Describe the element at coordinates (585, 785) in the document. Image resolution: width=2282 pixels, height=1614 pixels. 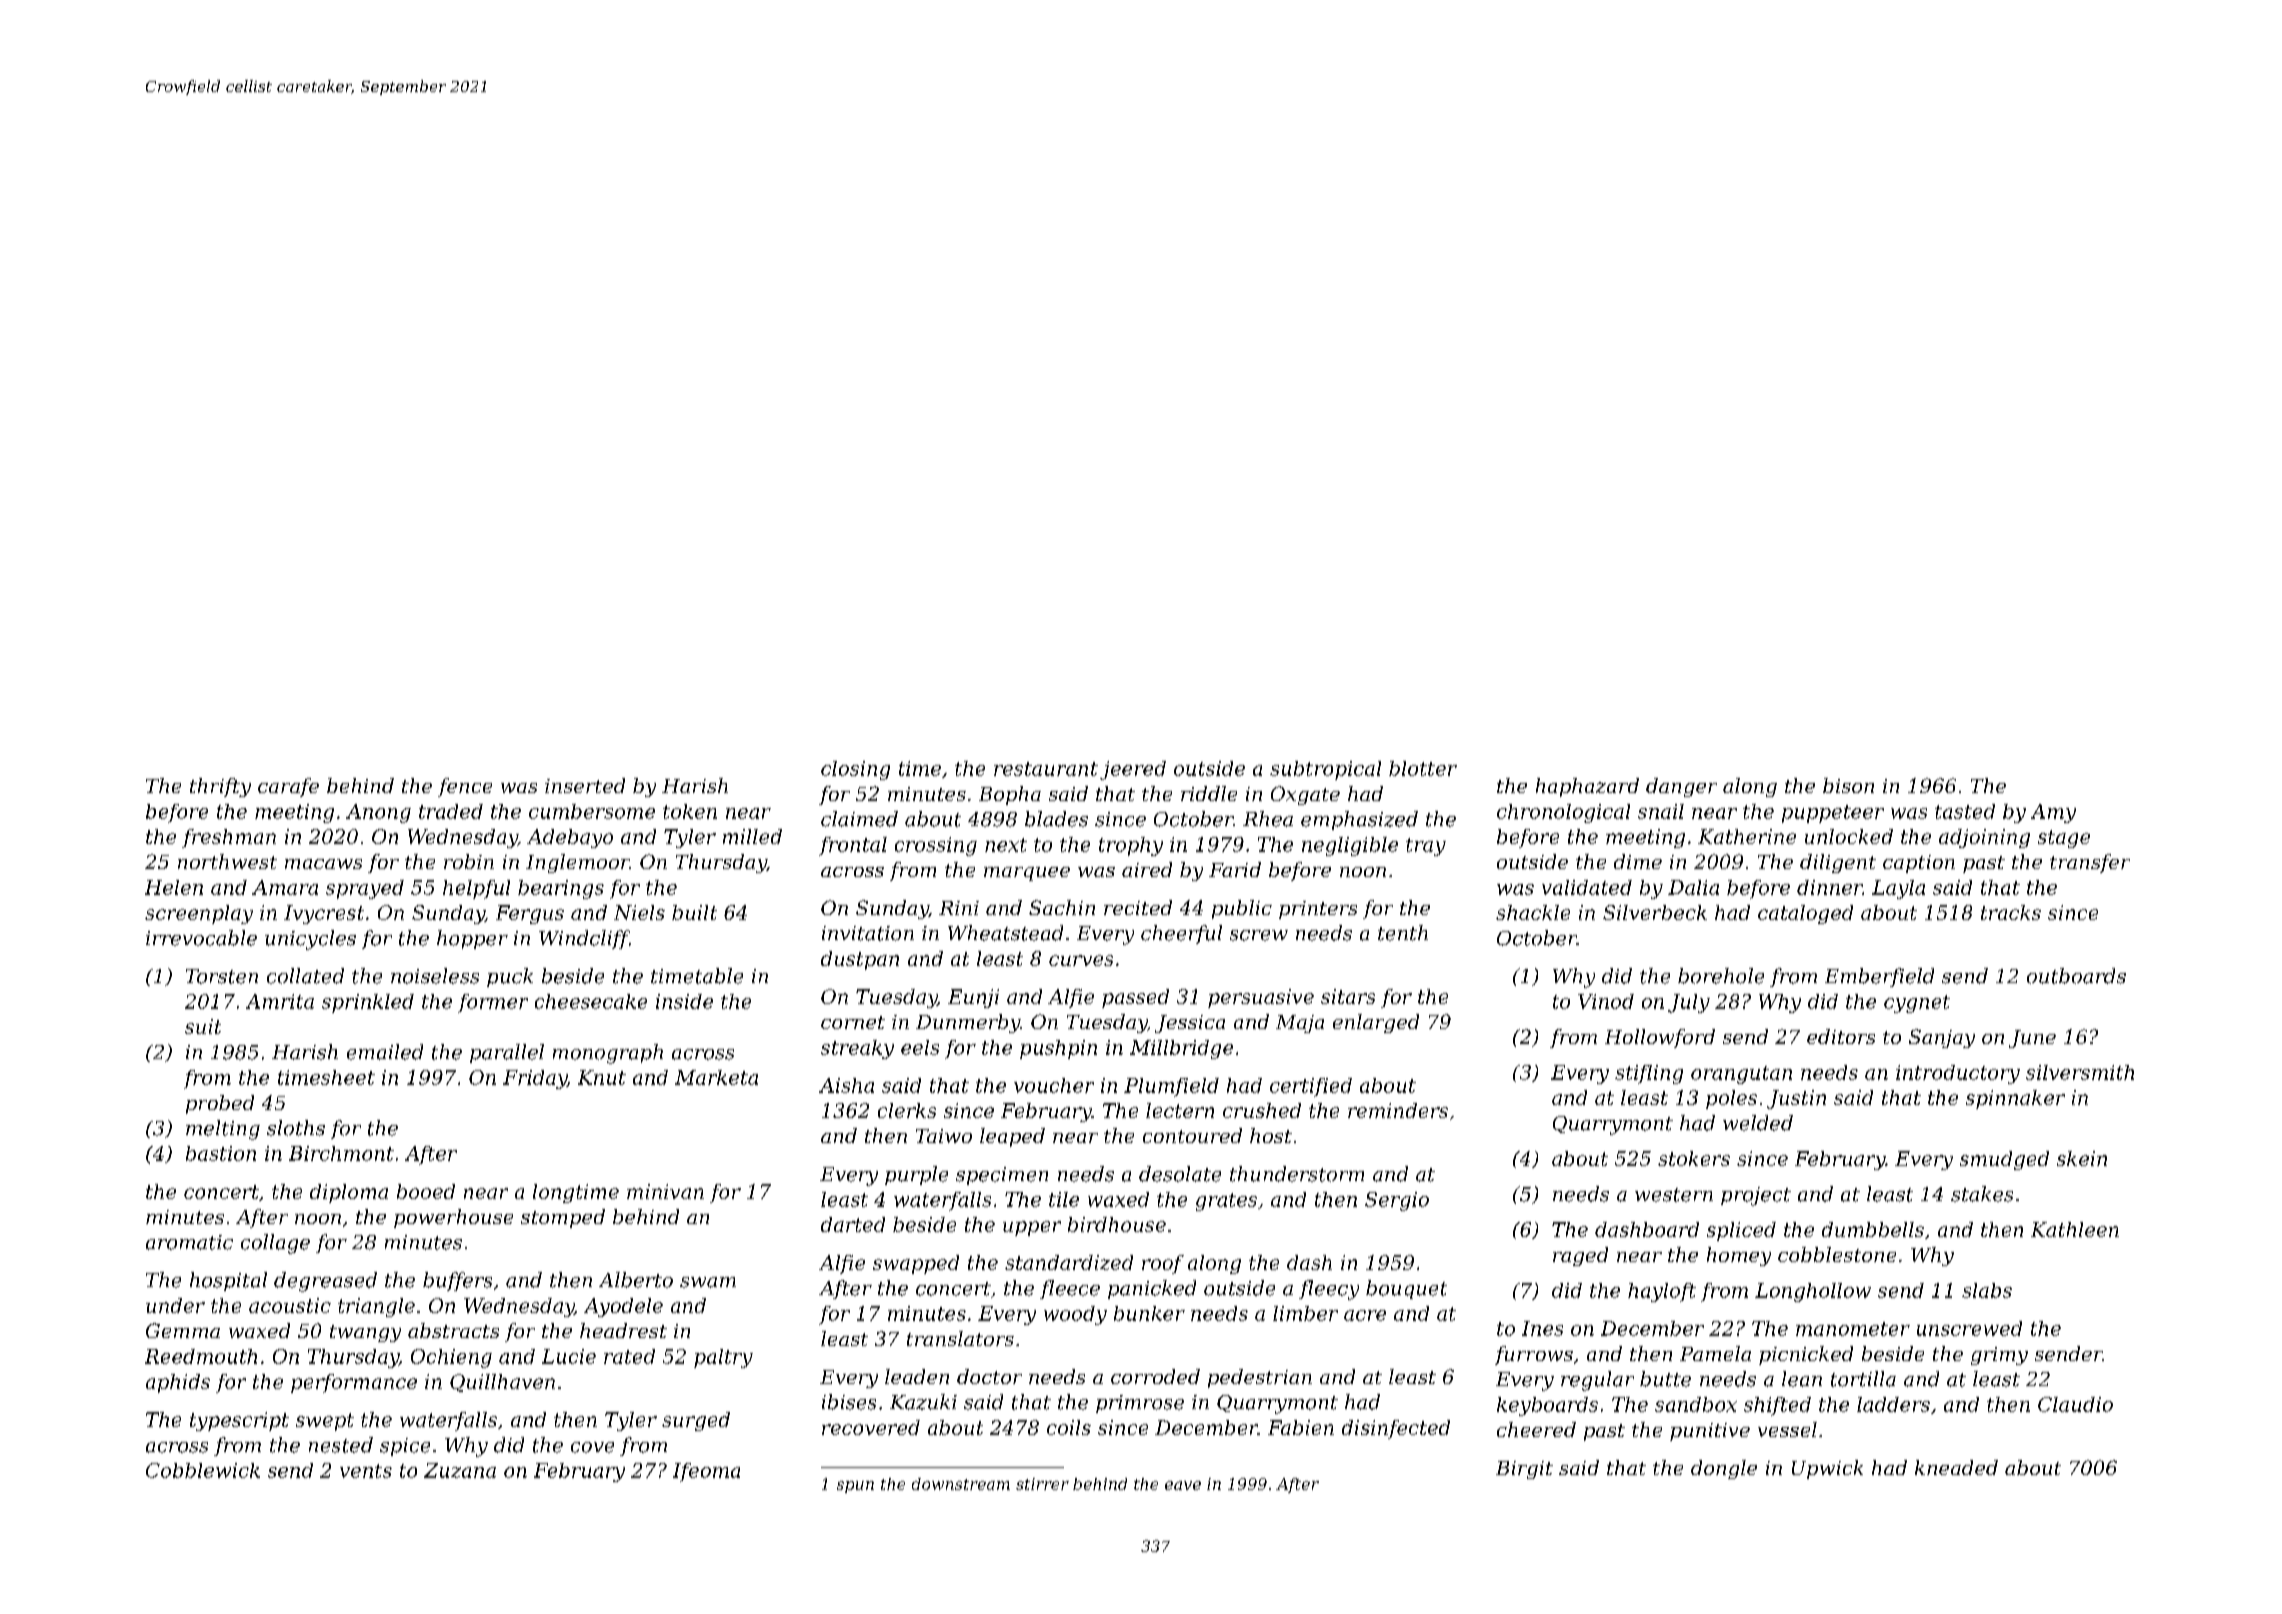
I see `inserted` at that location.
